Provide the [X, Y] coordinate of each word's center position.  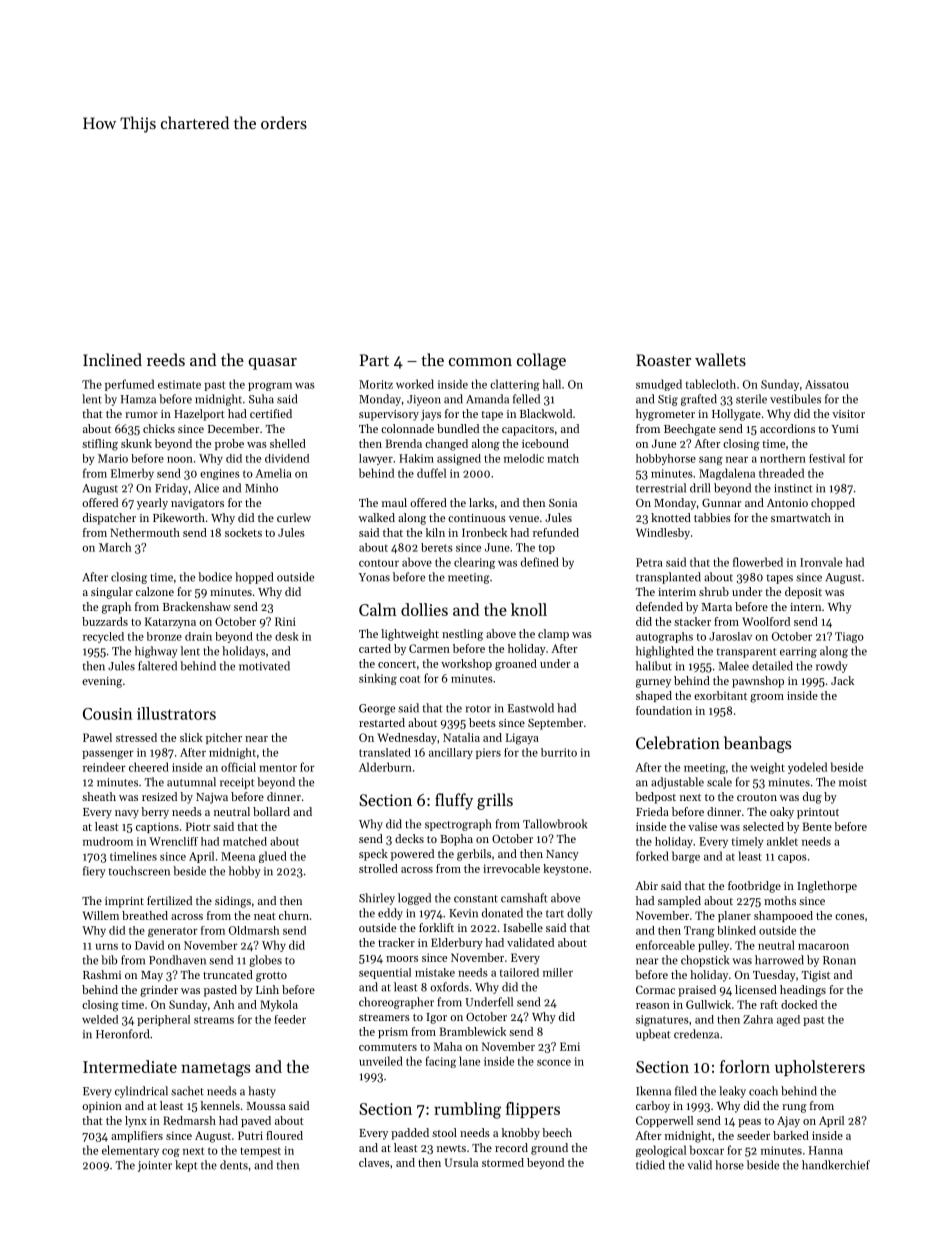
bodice [215, 577]
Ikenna [653, 1091]
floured [284, 1135]
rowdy [832, 667]
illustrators [176, 713]
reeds [166, 359]
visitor [848, 414]
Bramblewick [472, 1031]
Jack [842, 680]
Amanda [487, 399]
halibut [654, 666]
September [555, 724]
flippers [533, 1110]
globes [265, 961]
